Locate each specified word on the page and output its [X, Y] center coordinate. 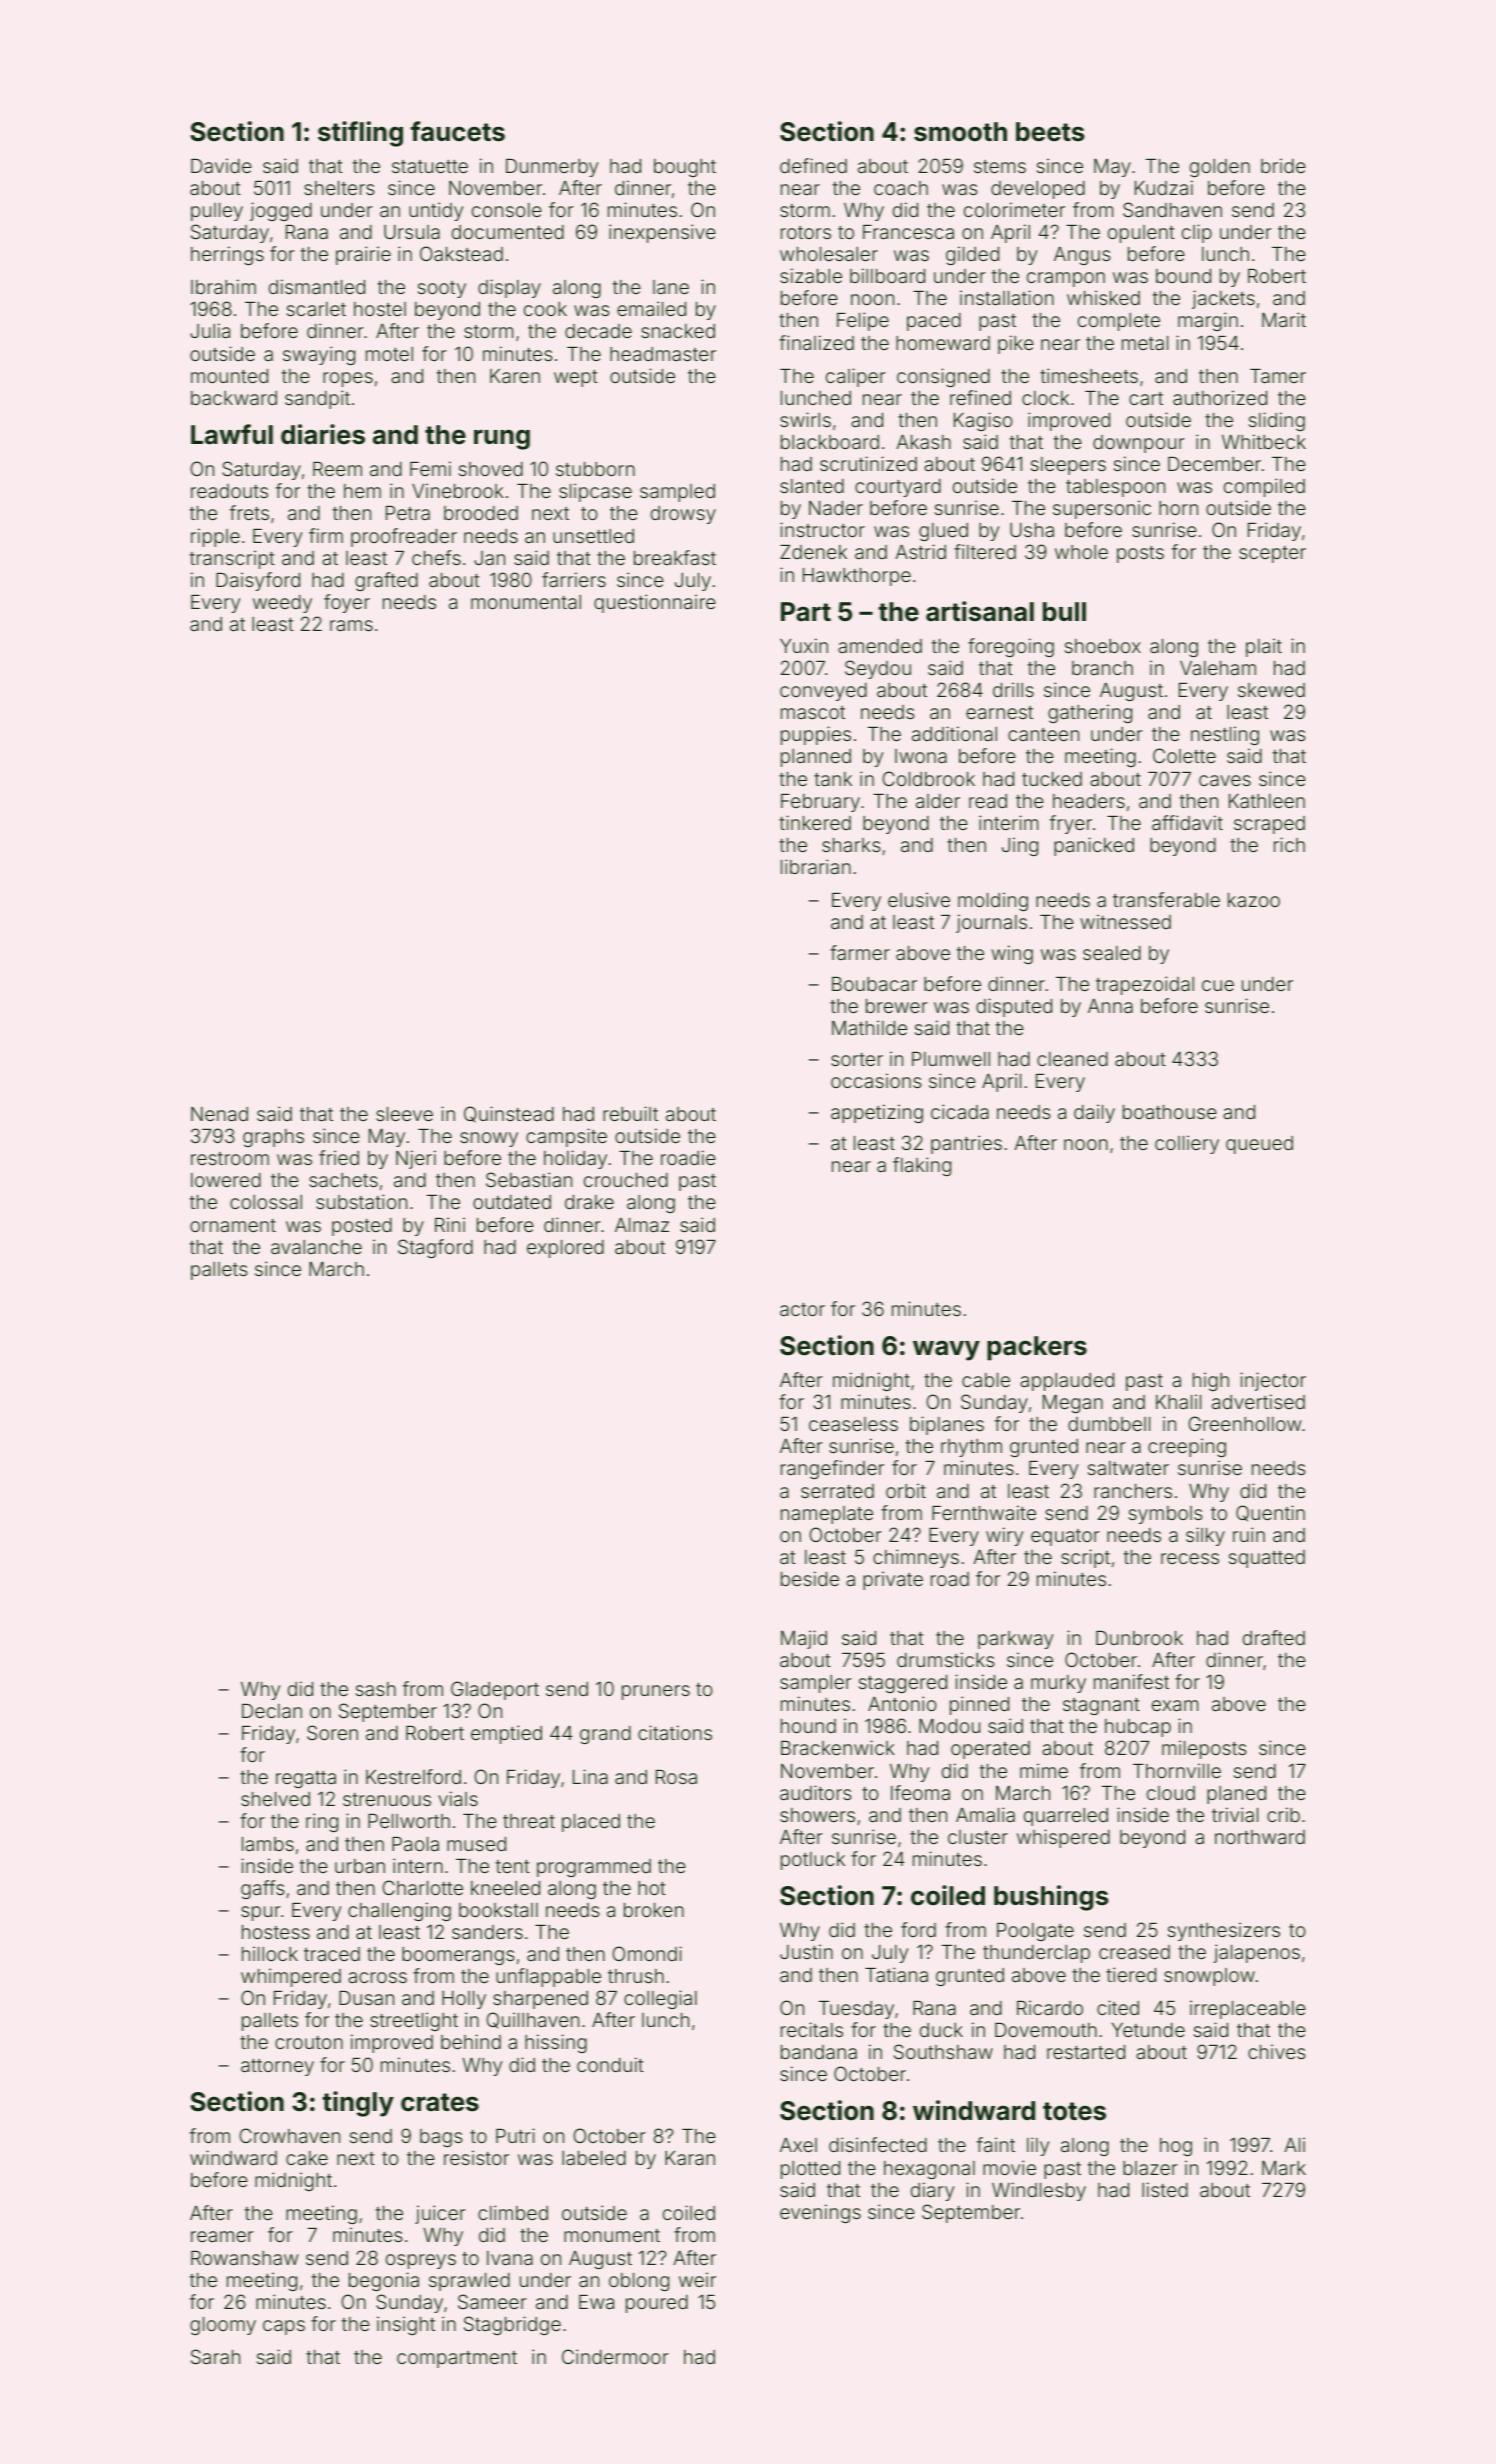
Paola [415, 1844]
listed [1165, 2189]
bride [1283, 165]
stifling [360, 134]
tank [833, 779]
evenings [820, 2213]
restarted [1086, 2052]
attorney [277, 2067]
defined [813, 165]
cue [1218, 985]
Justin [806, 1951]
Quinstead [509, 1114]
